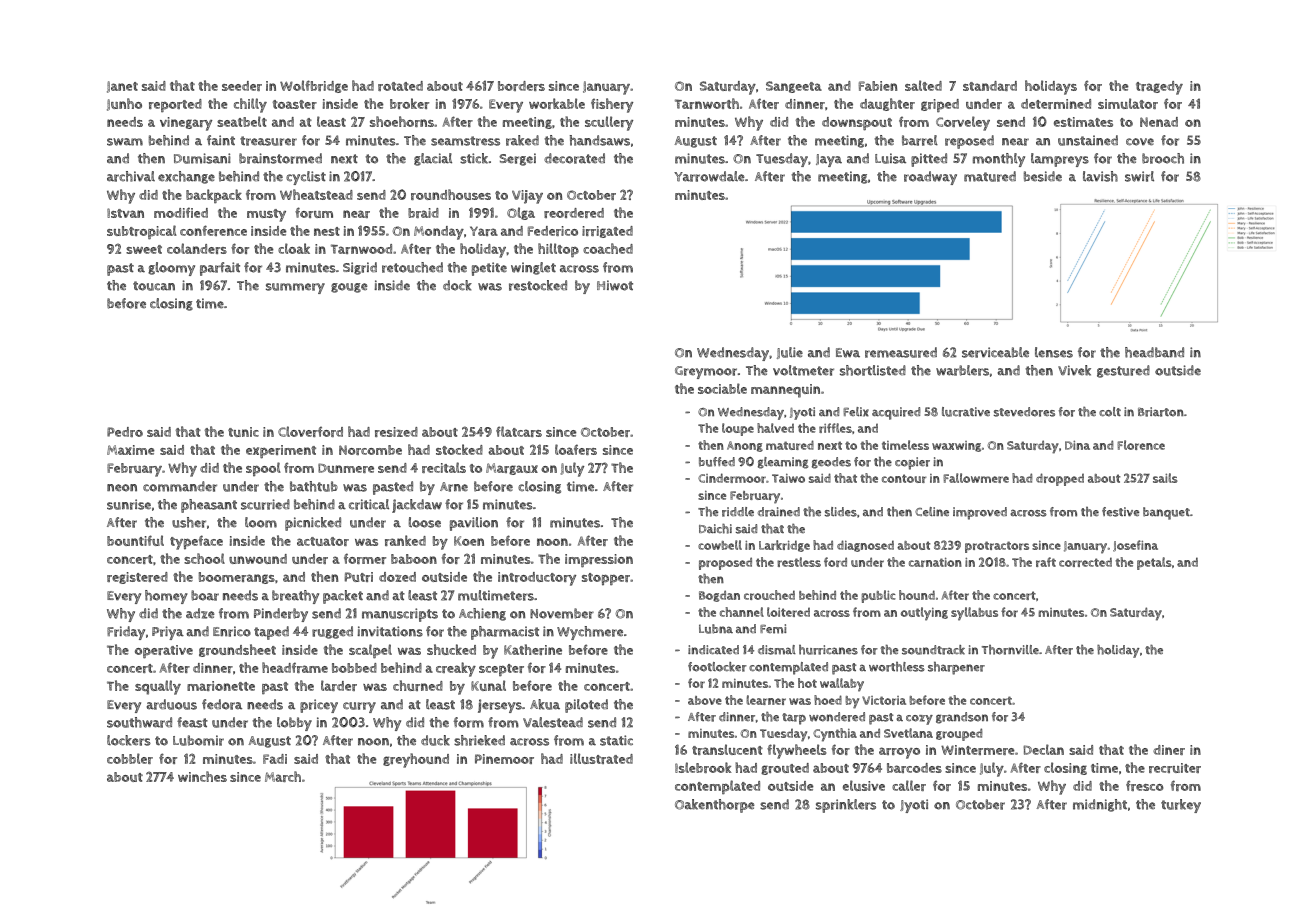  What do you see at coordinates (131, 450) in the image?
I see `Maxime` at bounding box center [131, 450].
